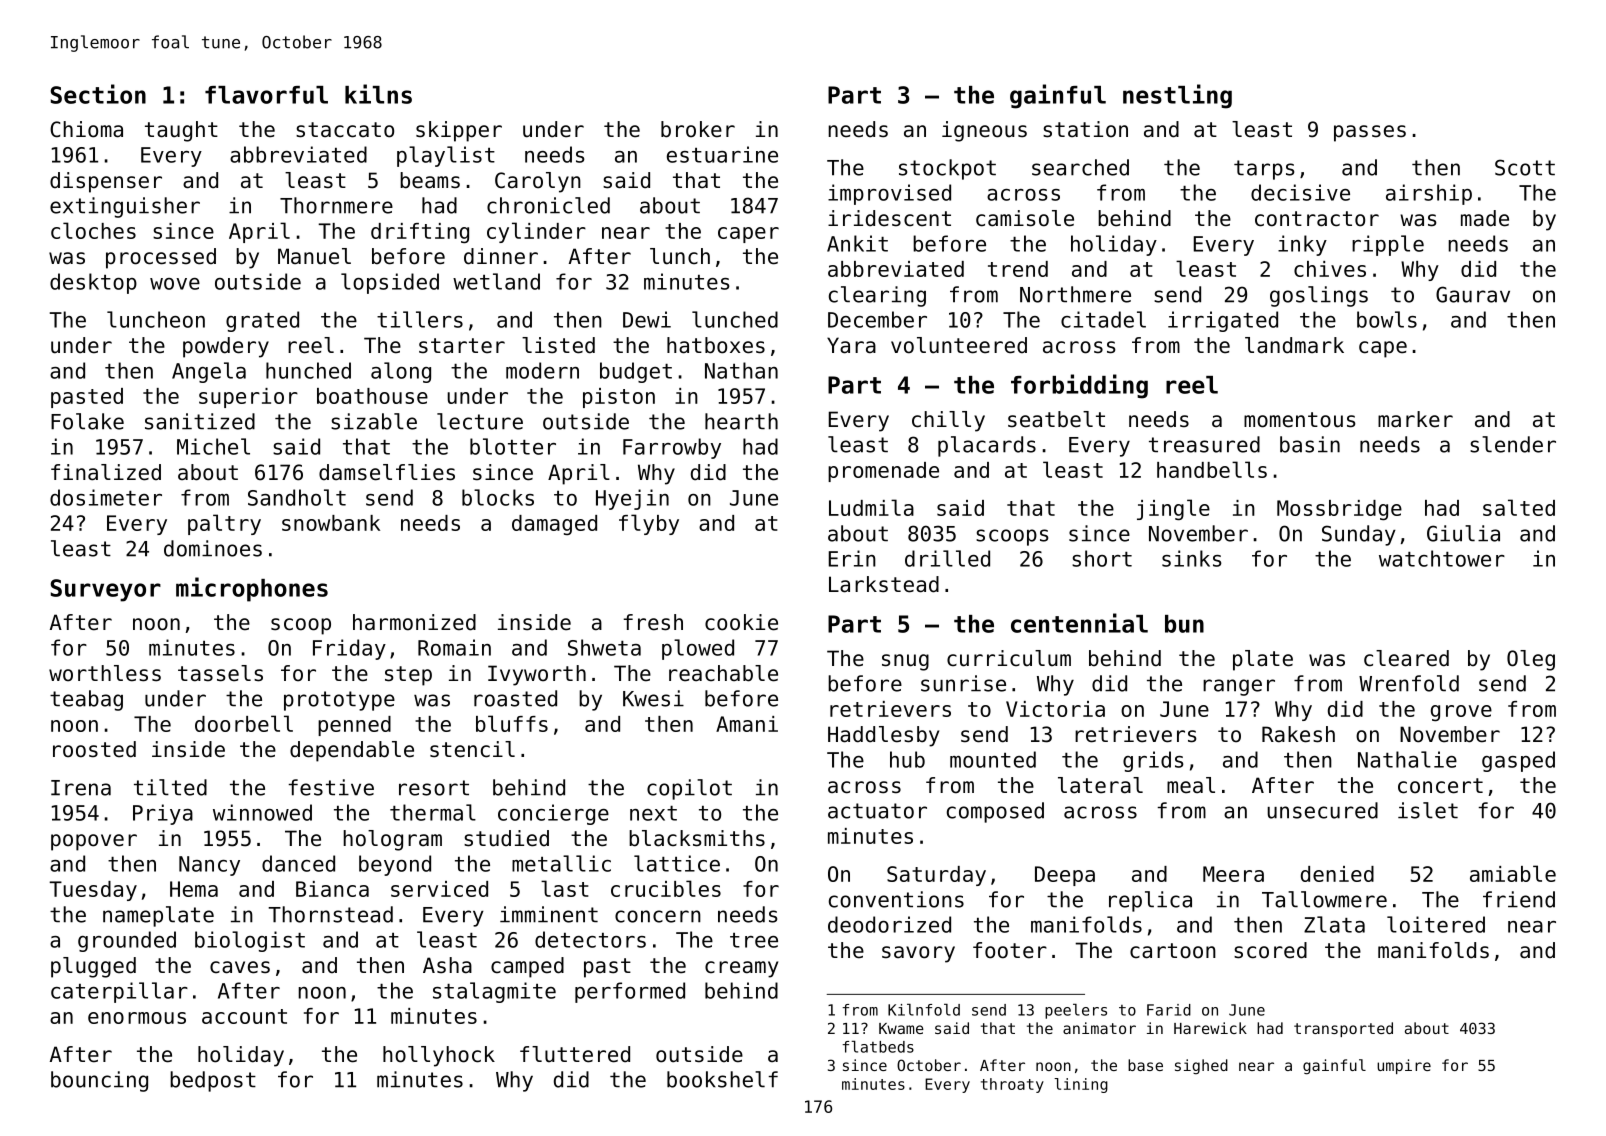  What do you see at coordinates (1339, 510) in the image?
I see `Mossbridge` at bounding box center [1339, 510].
